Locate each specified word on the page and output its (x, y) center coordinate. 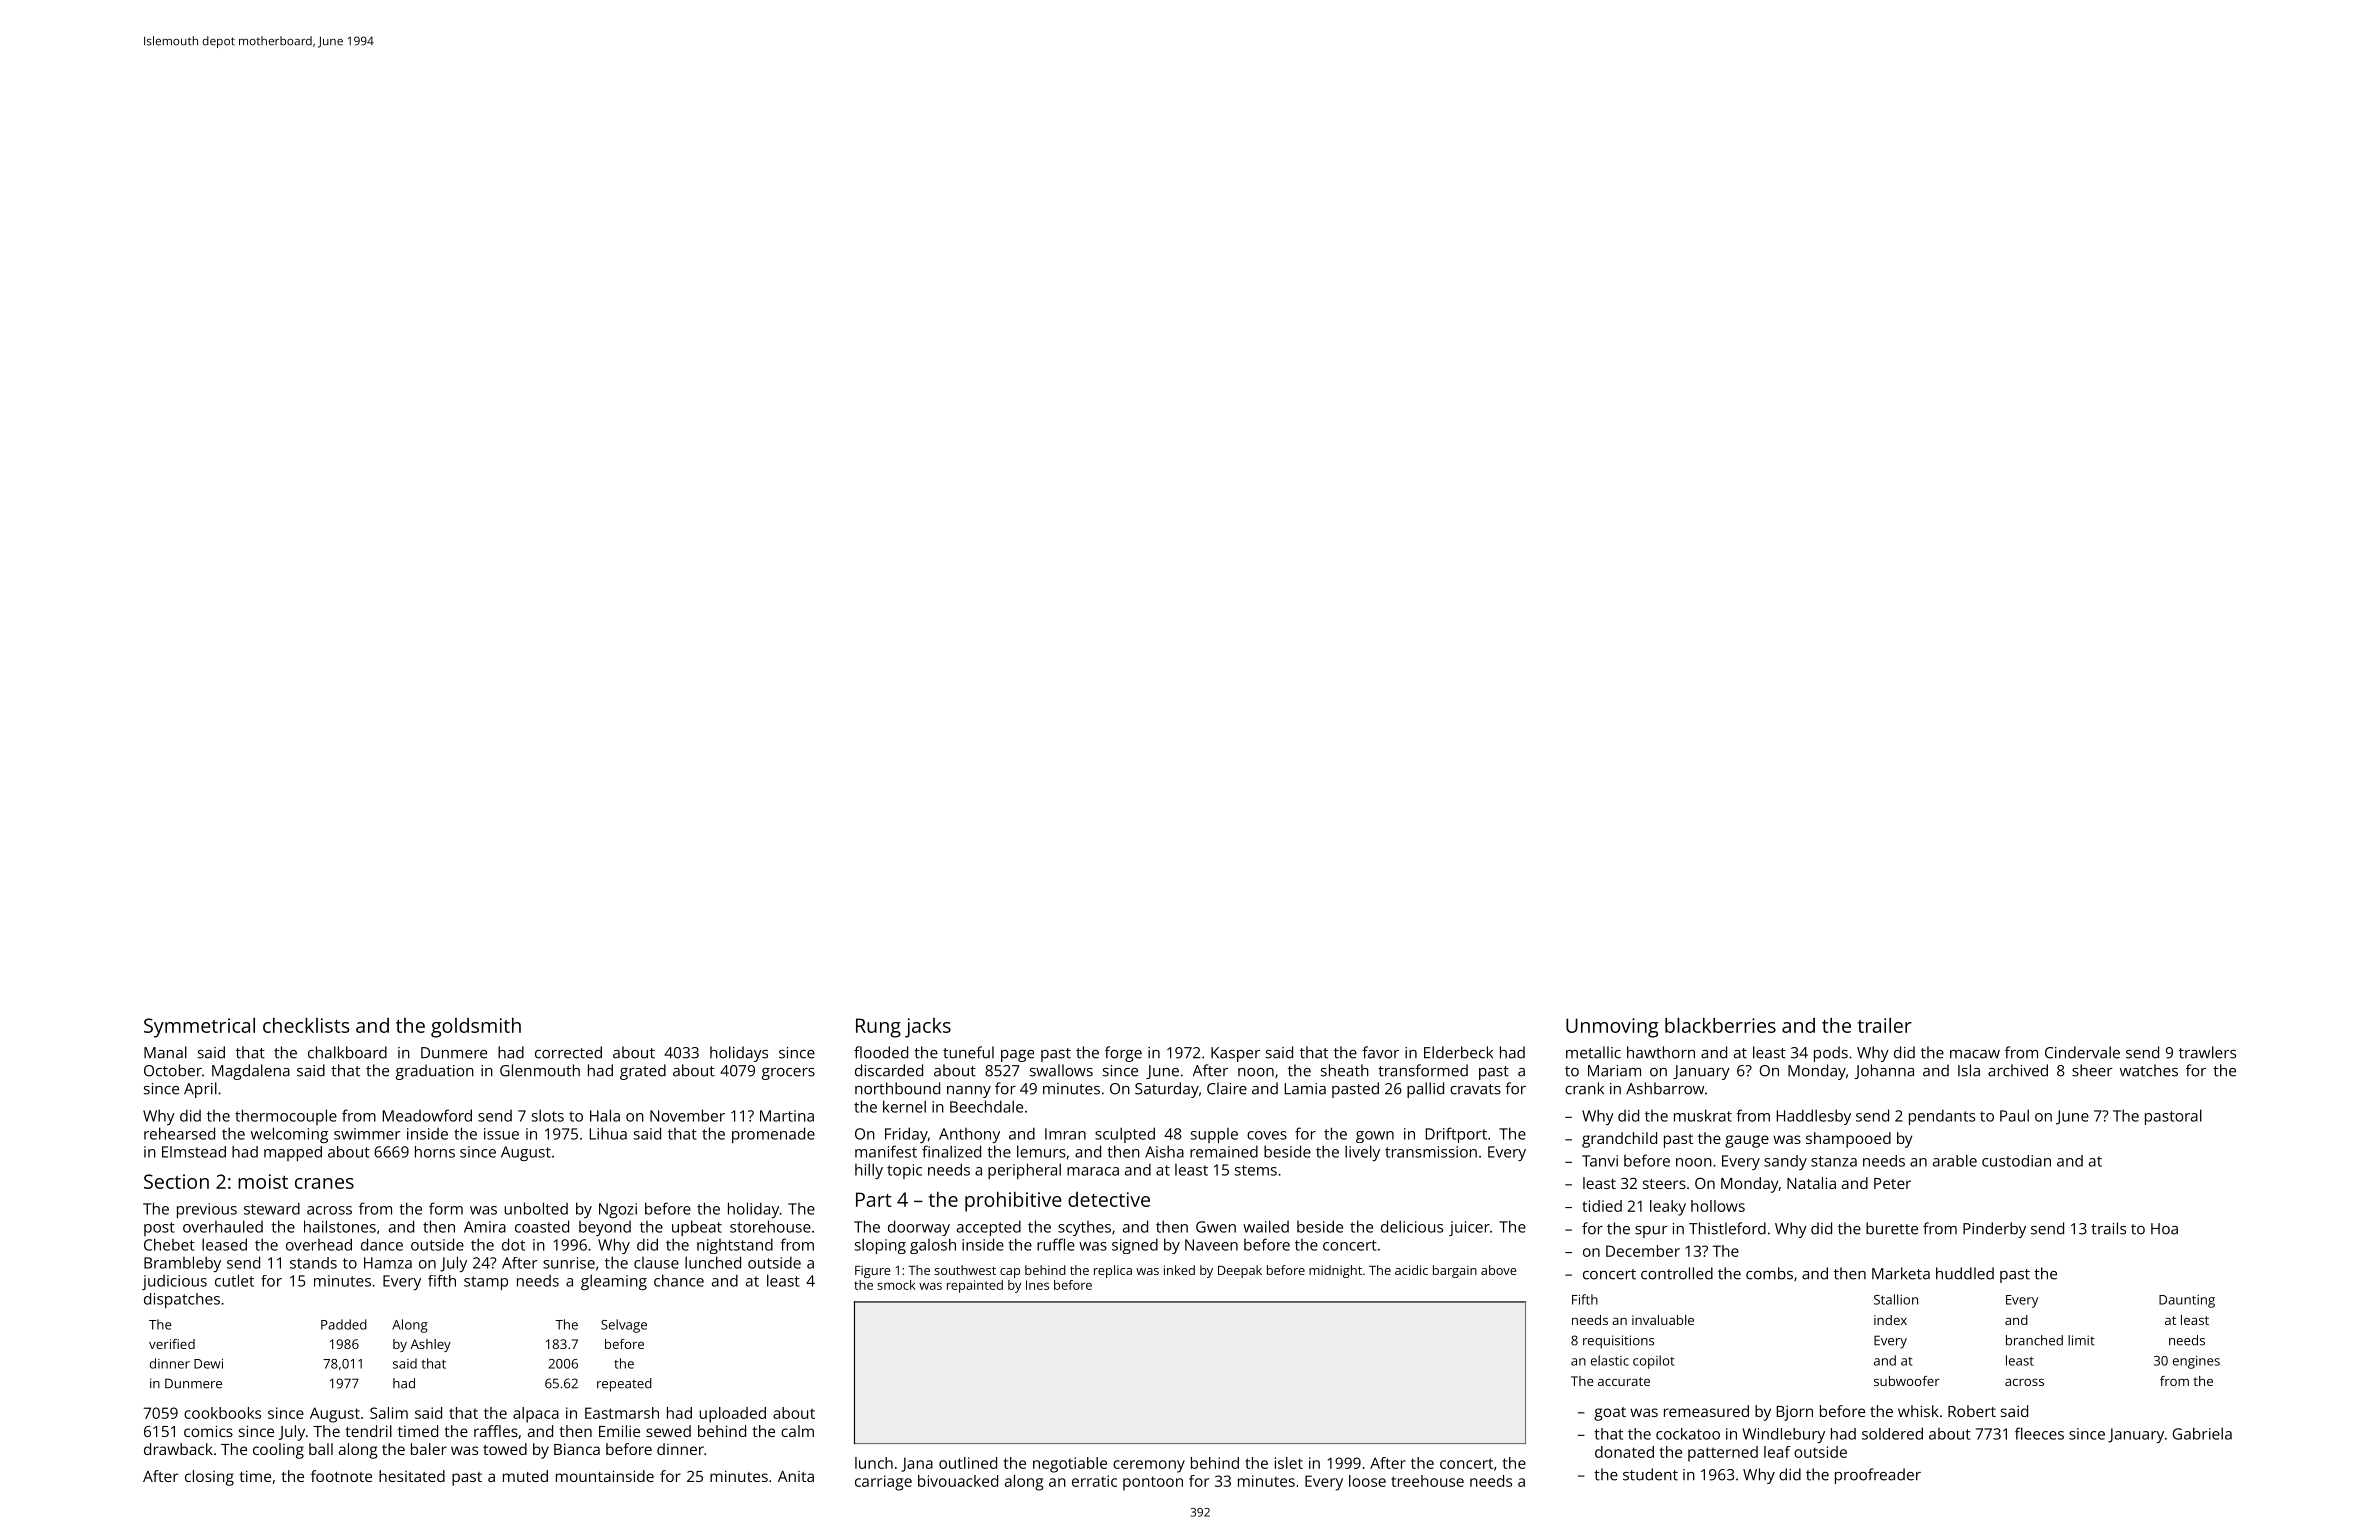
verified (172, 1344)
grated (643, 1072)
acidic (1411, 1270)
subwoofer (1907, 1381)
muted (525, 1476)
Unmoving (1612, 1028)
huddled (1965, 1273)
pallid (1425, 1090)
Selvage (624, 1326)
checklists (306, 1025)
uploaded (732, 1415)
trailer (1885, 1025)
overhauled (223, 1226)
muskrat (1703, 1115)
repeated (624, 1385)
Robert (1972, 1411)
